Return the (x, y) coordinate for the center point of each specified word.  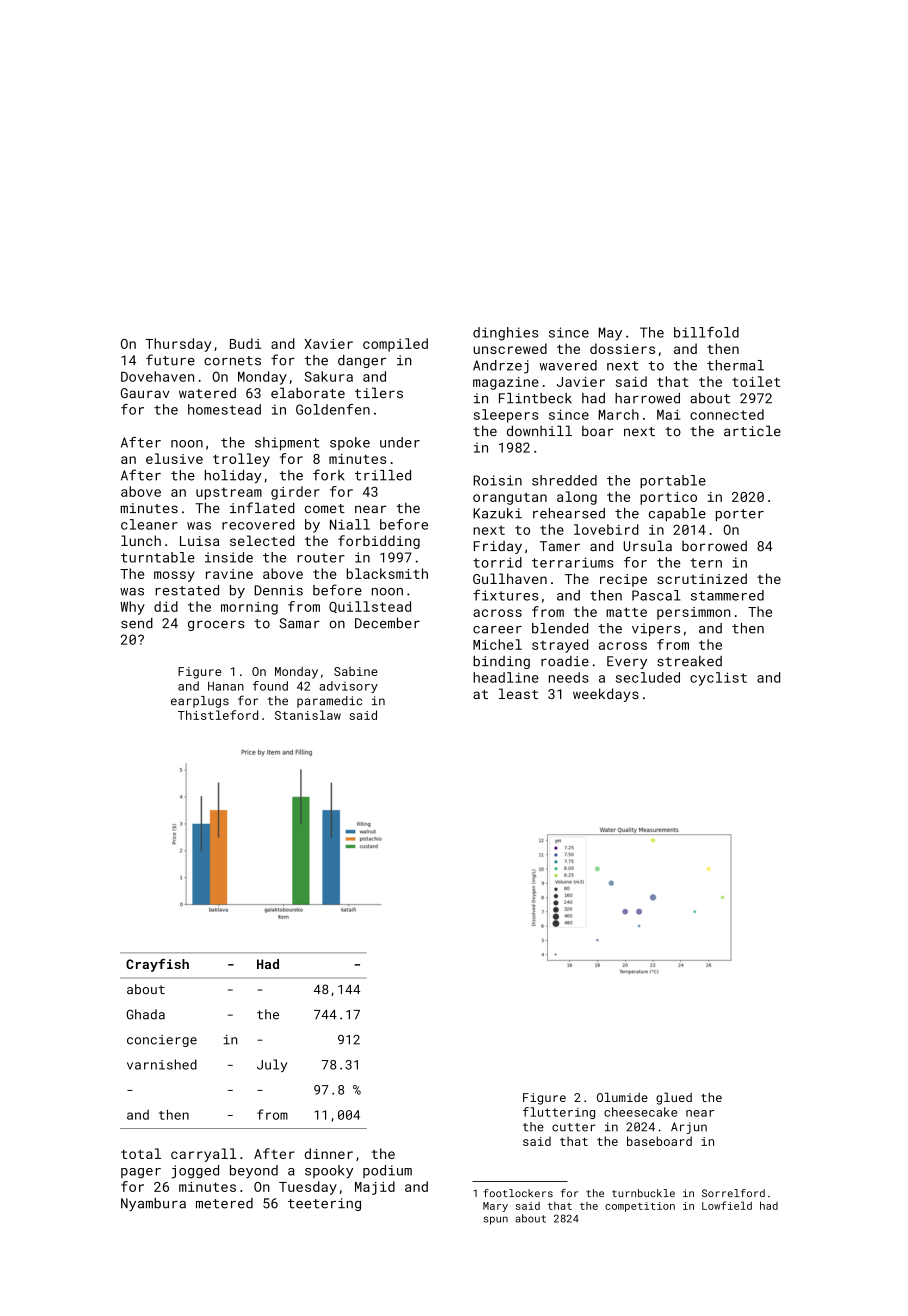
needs (569, 677)
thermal (735, 365)
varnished (162, 1064)
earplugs (200, 702)
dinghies (505, 334)
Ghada (145, 1014)
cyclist (718, 679)
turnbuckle (643, 1193)
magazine (506, 383)
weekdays (606, 695)
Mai (669, 414)
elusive (174, 458)
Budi (245, 343)
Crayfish (157, 965)
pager (141, 1173)
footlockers (518, 1193)
